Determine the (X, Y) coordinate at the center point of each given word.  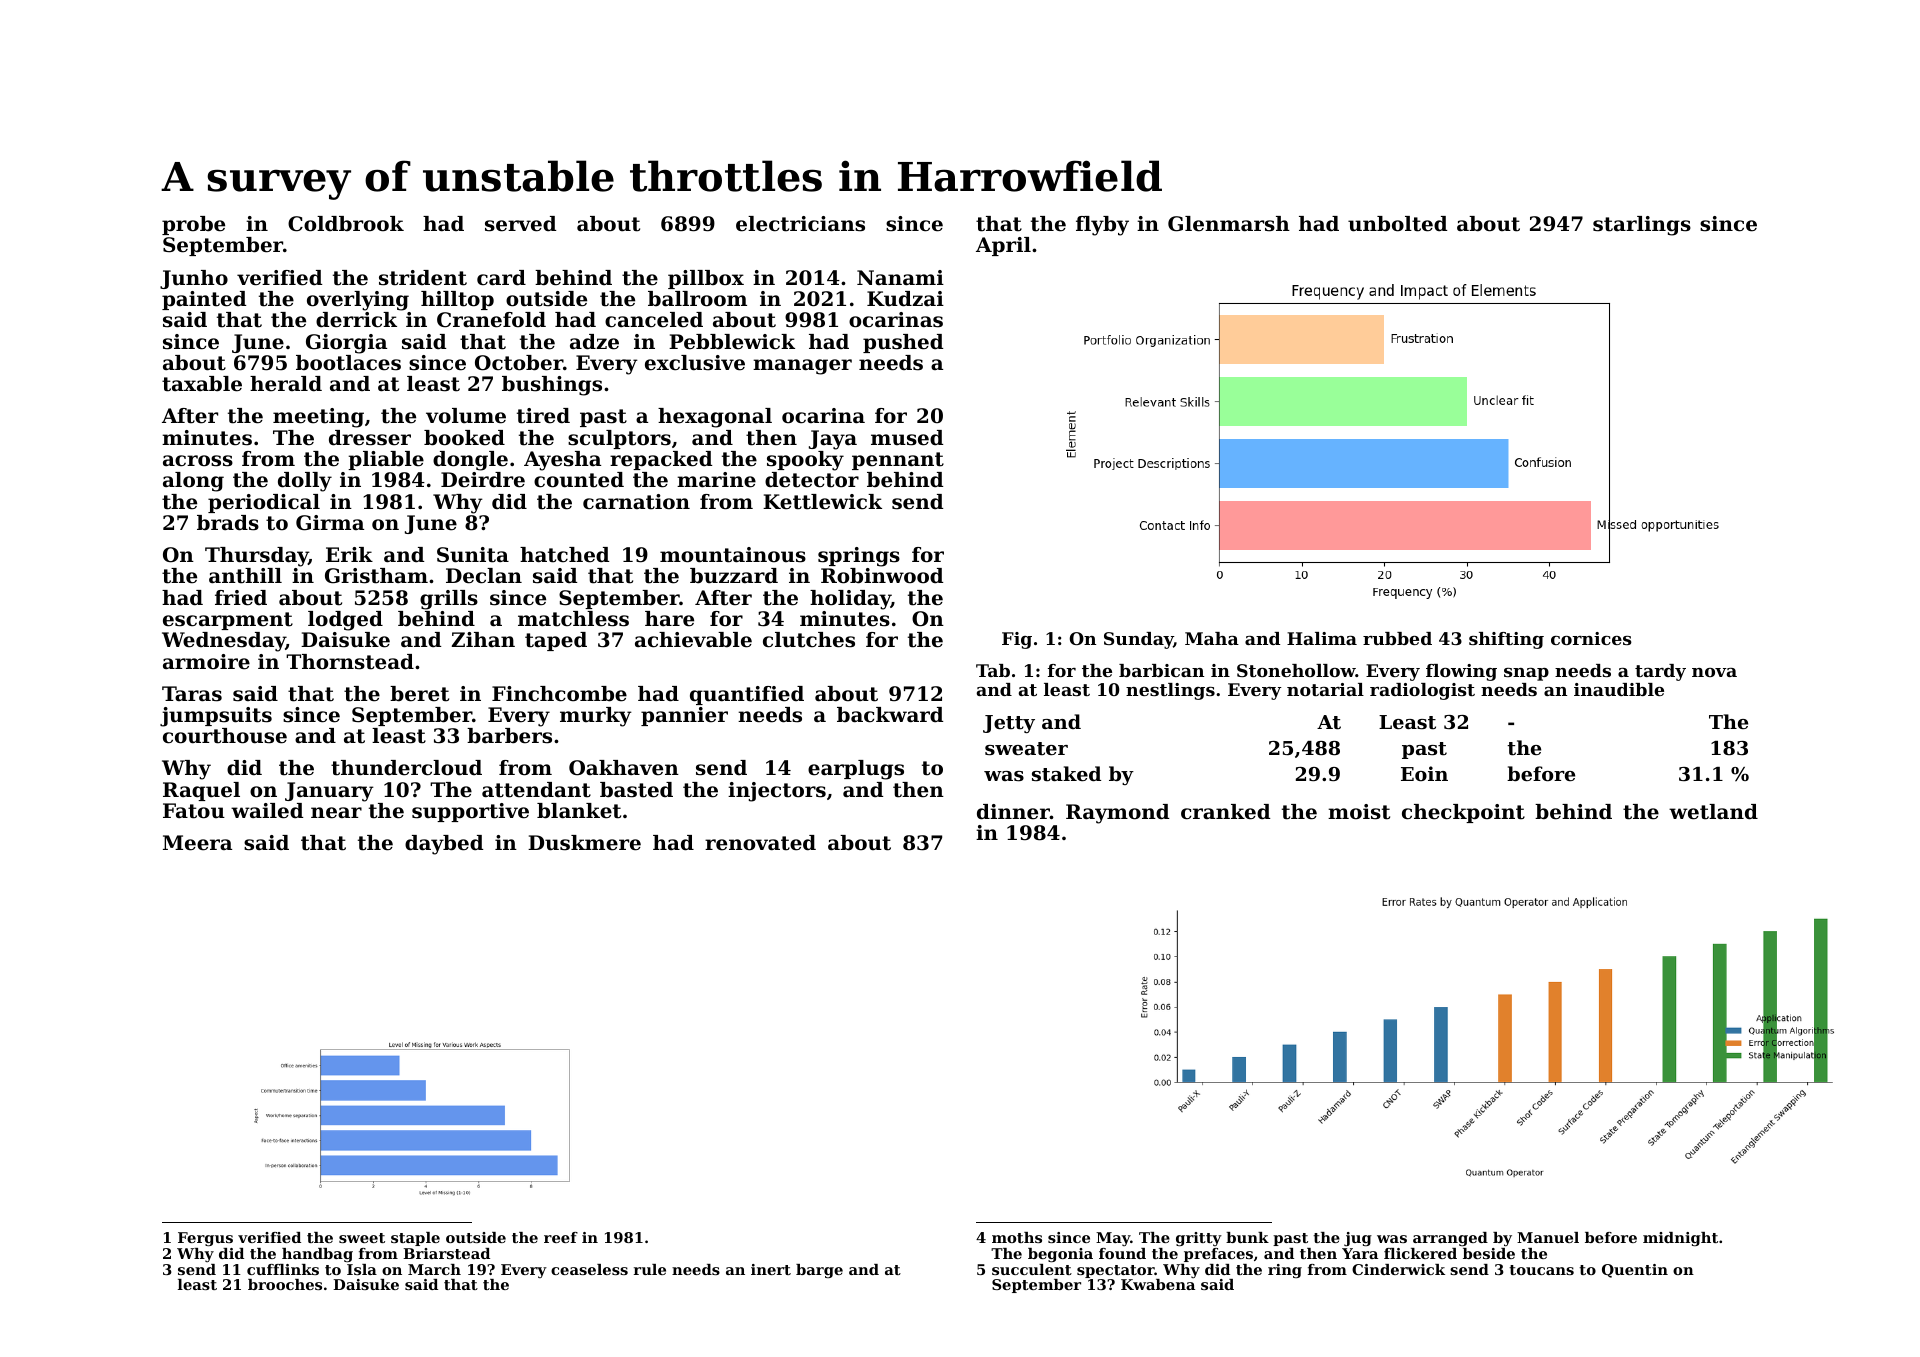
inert (771, 1269)
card (501, 278)
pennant (898, 461)
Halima (1322, 638)
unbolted (1397, 224)
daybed (444, 845)
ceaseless (589, 1269)
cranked (1225, 812)
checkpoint (1463, 813)
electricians (800, 224)
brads (228, 523)
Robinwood (882, 576)
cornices (1591, 638)
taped (556, 641)
